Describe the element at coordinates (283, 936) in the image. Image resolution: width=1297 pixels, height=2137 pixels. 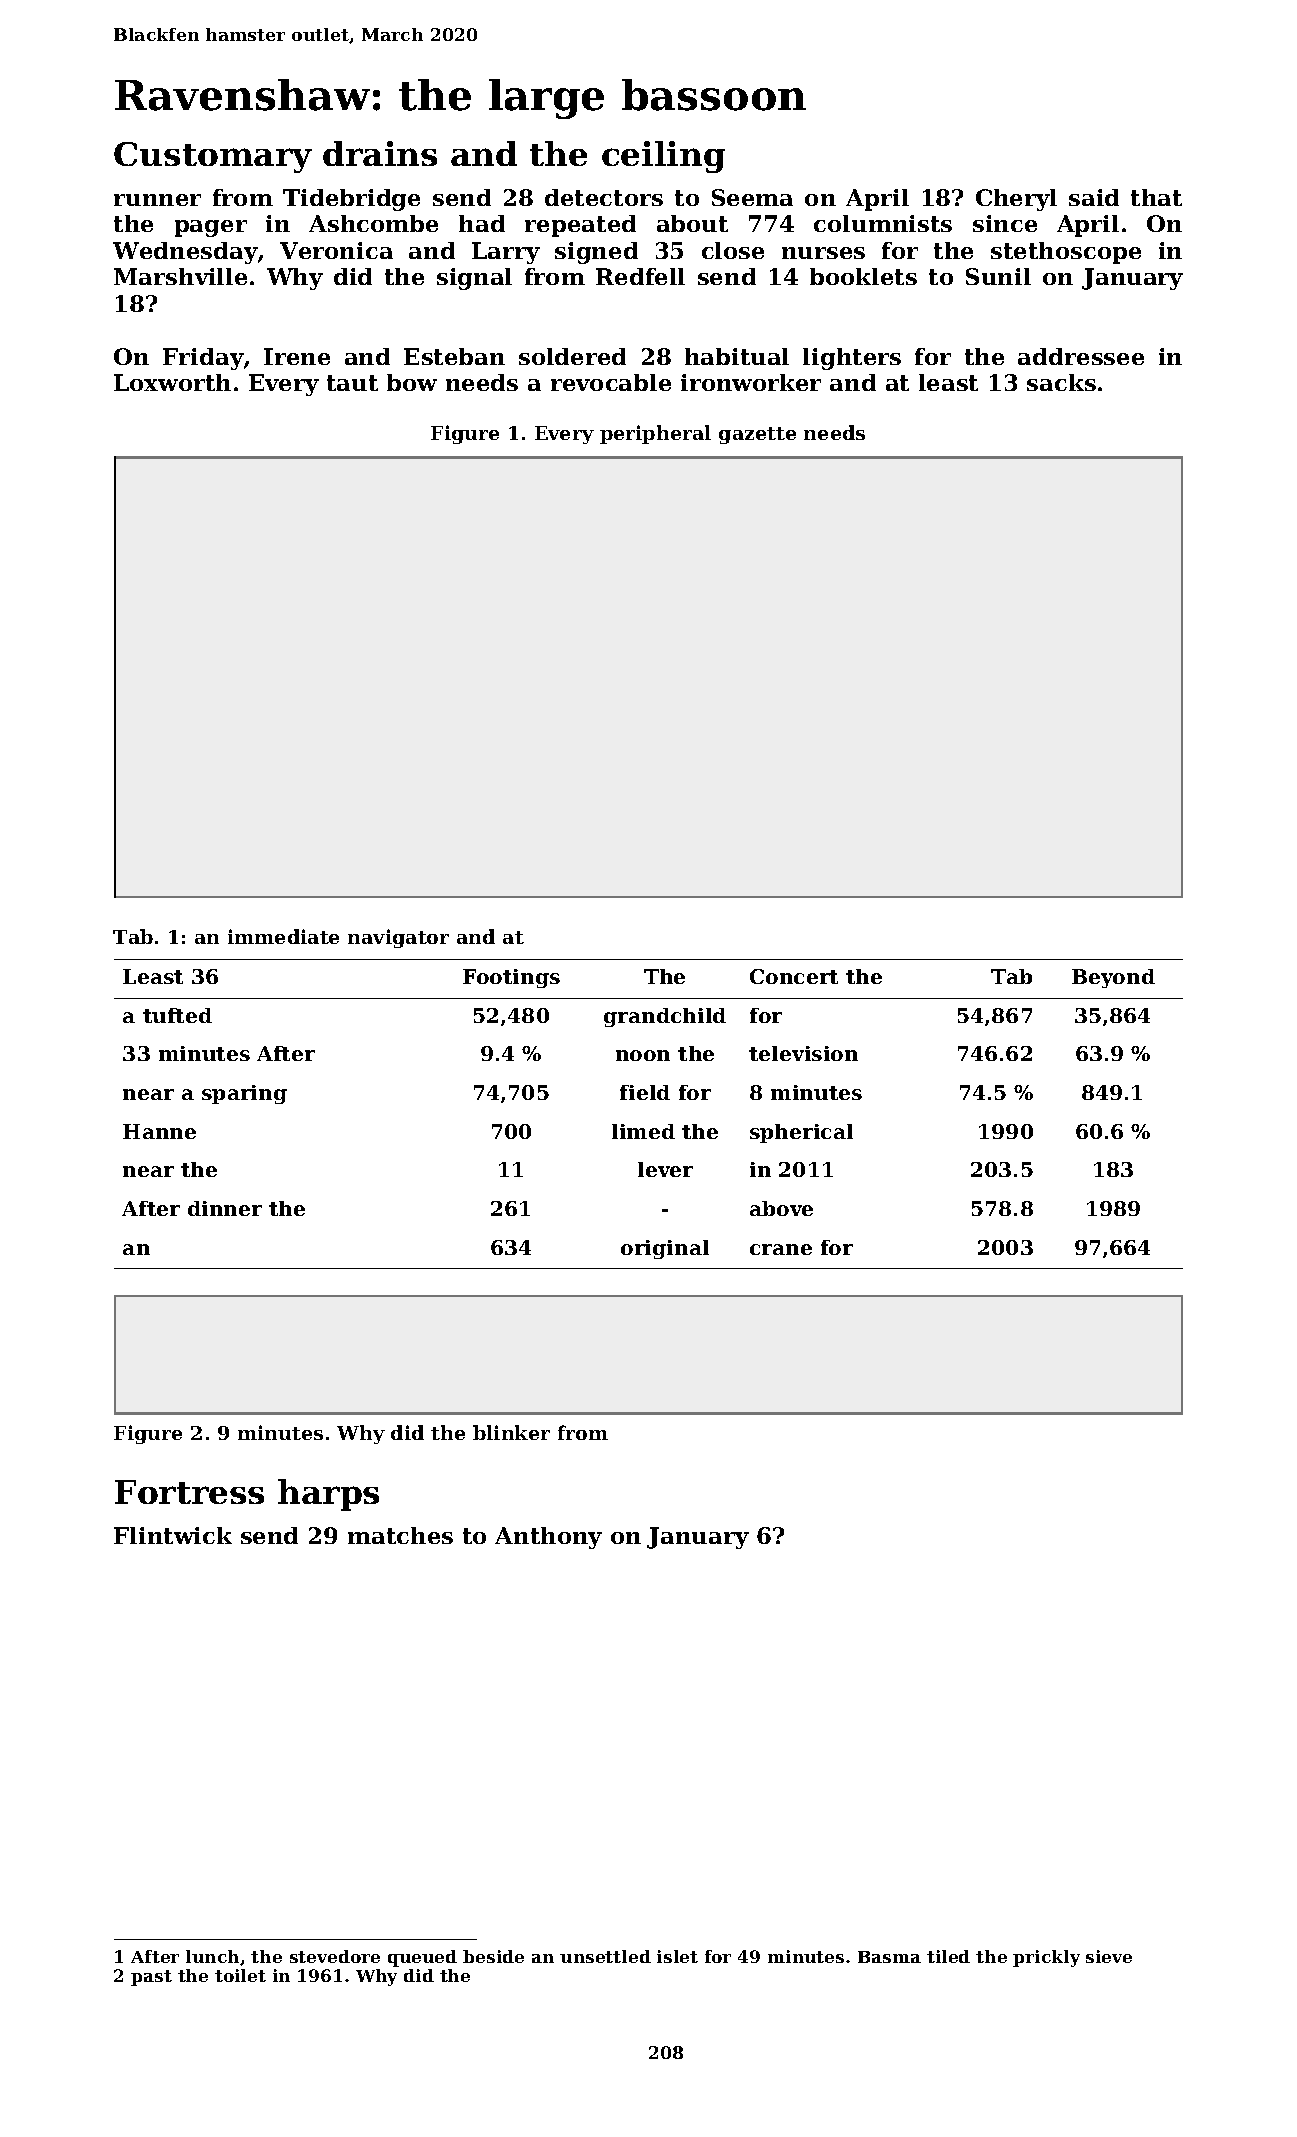
I see `immediate` at that location.
